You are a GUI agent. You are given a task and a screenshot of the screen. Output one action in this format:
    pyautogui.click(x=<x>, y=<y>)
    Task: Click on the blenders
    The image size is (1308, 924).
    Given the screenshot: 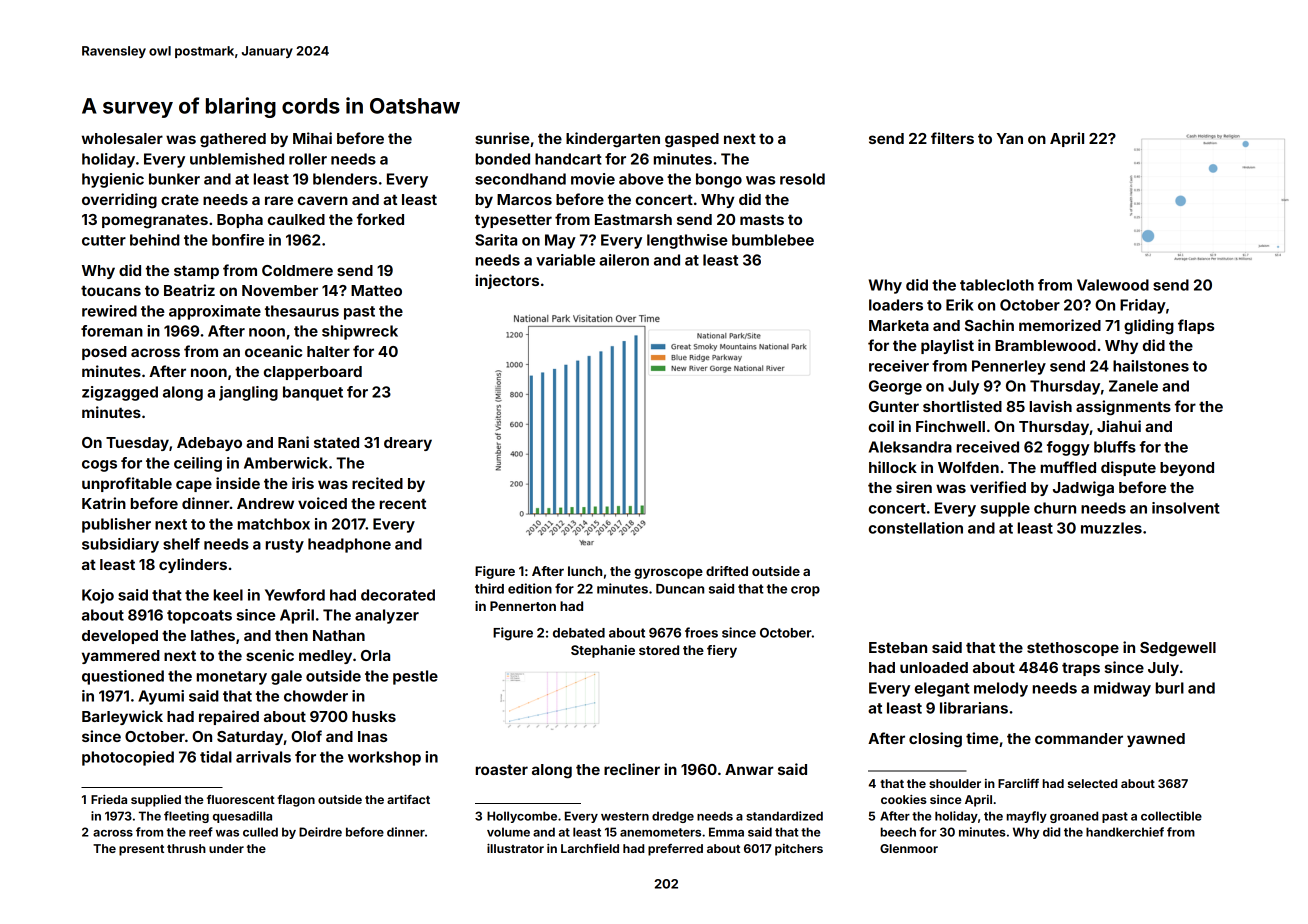 What is the action you would take?
    pyautogui.click(x=345, y=179)
